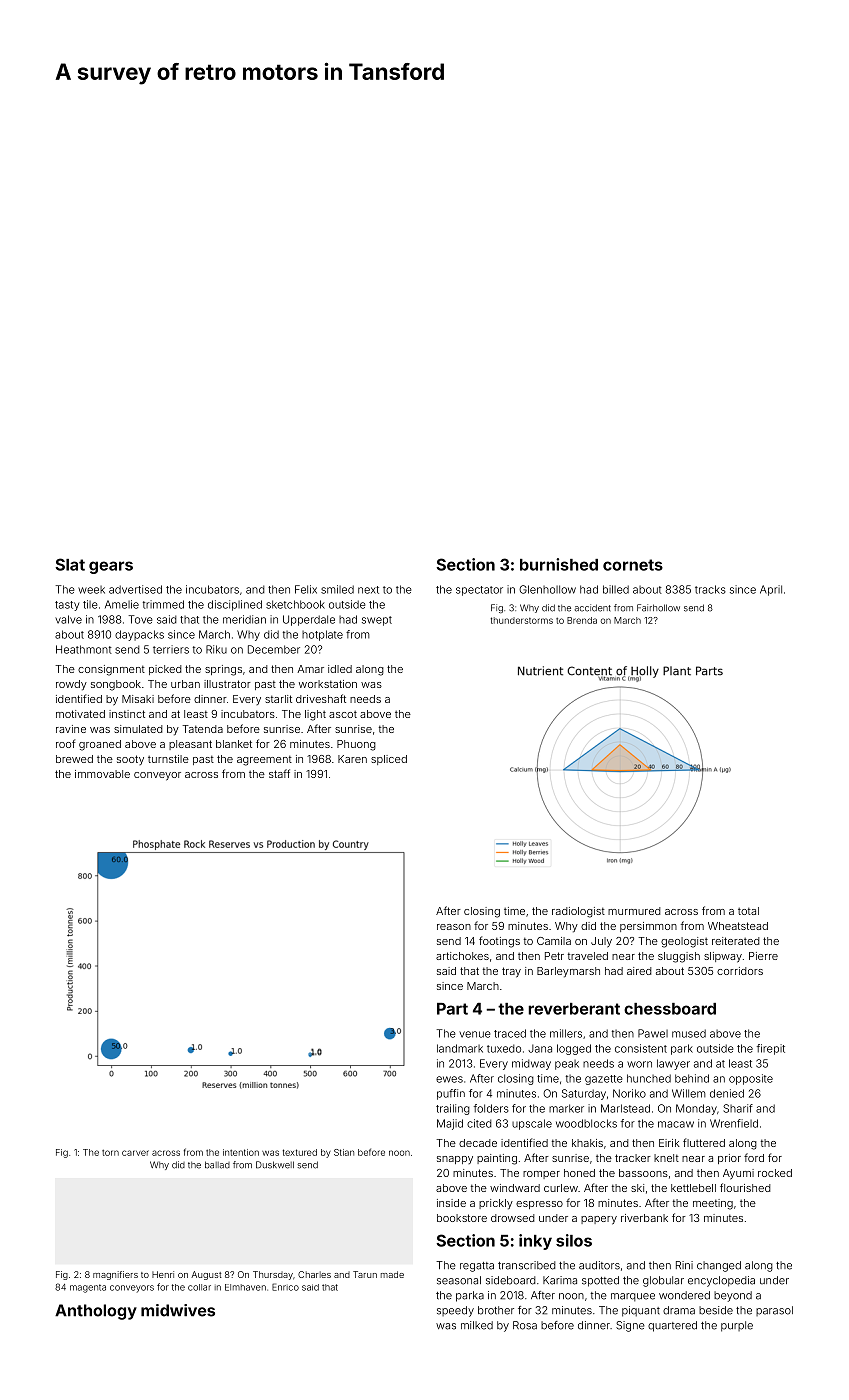 The width and height of the screenshot is (849, 1400). I want to click on reason, so click(454, 927).
